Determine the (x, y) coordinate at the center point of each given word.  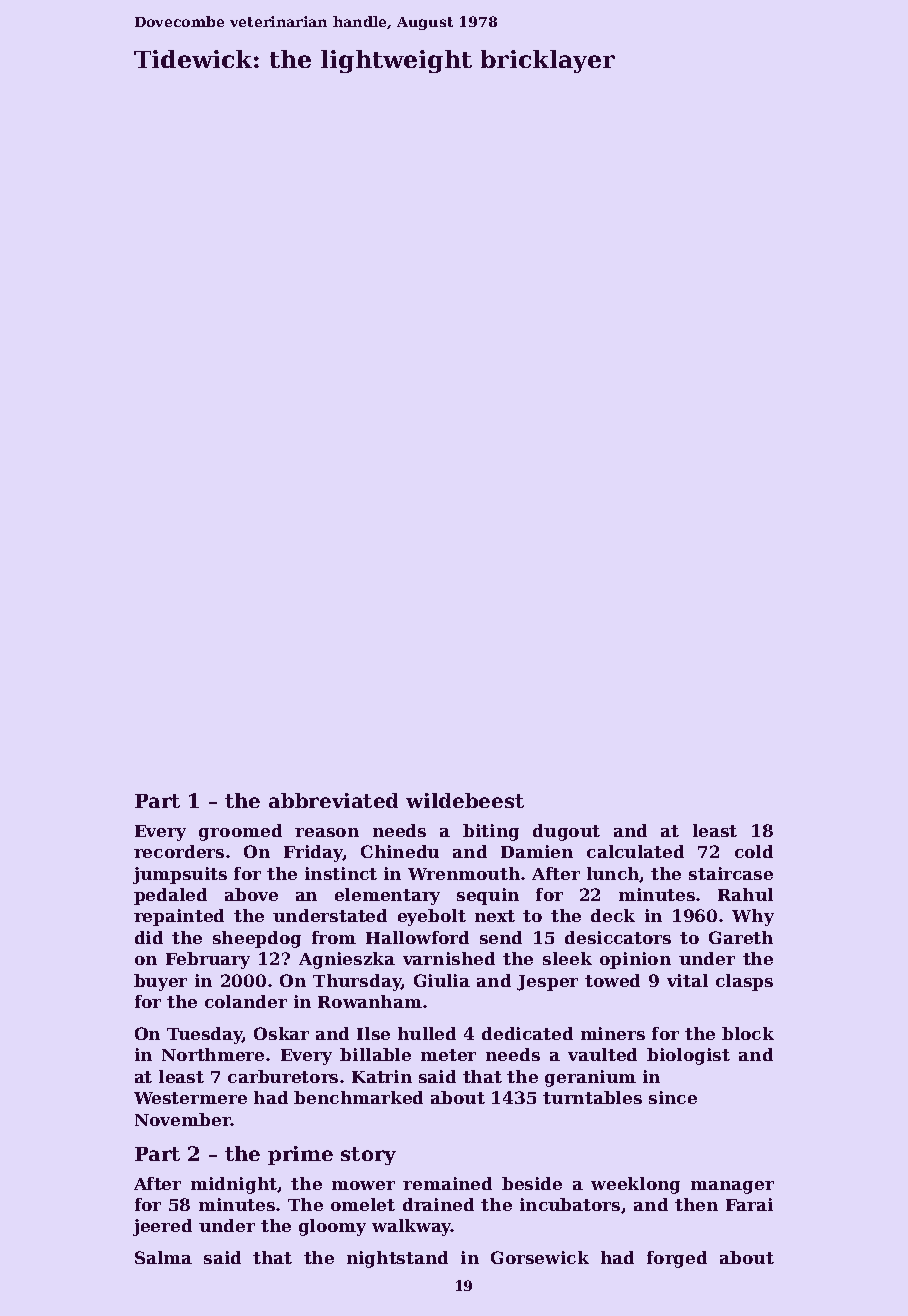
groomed (240, 832)
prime (300, 1155)
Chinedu (400, 851)
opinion (635, 960)
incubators (570, 1204)
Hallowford (417, 937)
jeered (162, 1227)
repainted (179, 917)
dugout (566, 832)
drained (438, 1204)
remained (447, 1183)
